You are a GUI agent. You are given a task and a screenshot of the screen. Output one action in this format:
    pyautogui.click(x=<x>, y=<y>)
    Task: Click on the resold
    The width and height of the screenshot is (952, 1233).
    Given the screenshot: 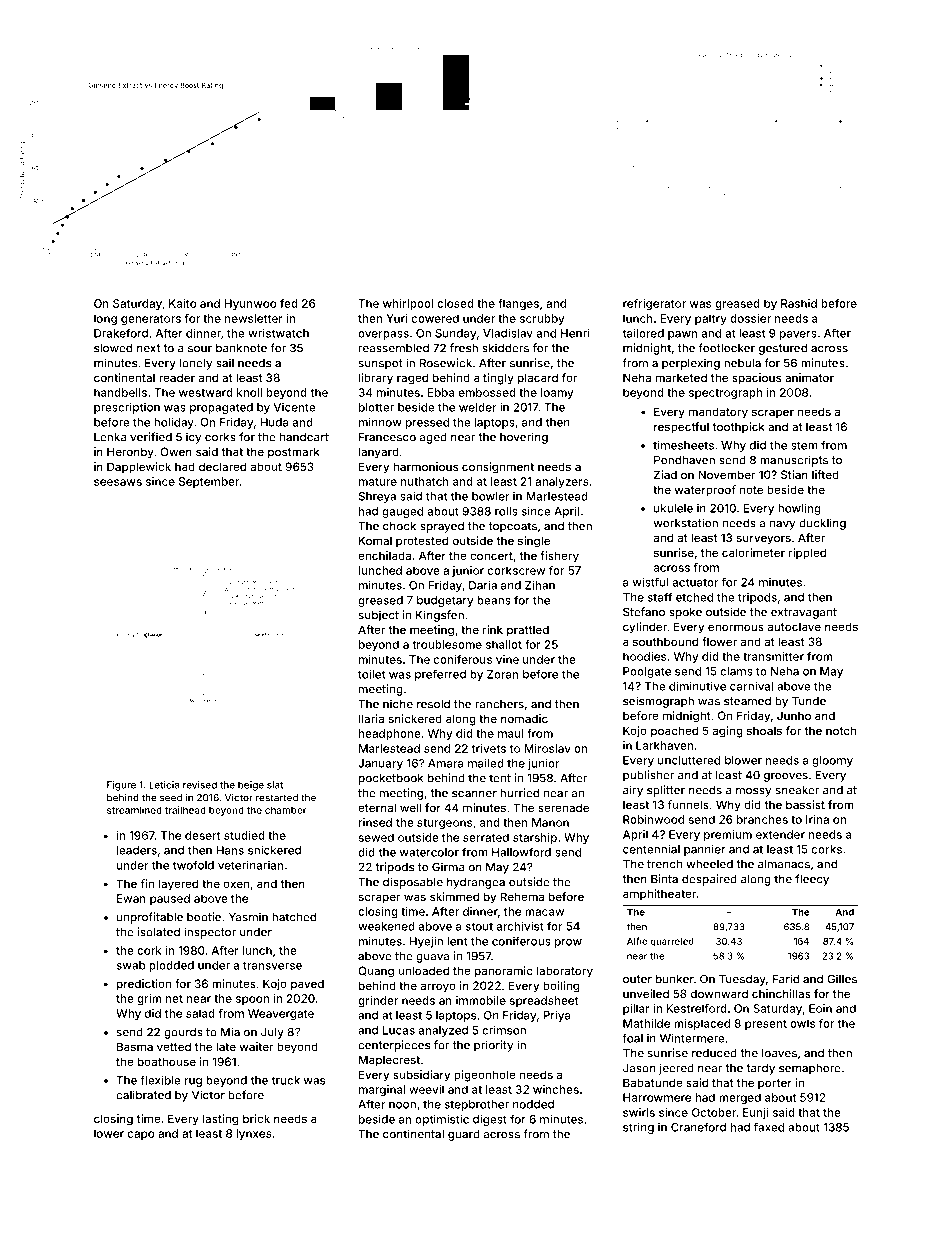 What is the action you would take?
    pyautogui.click(x=433, y=704)
